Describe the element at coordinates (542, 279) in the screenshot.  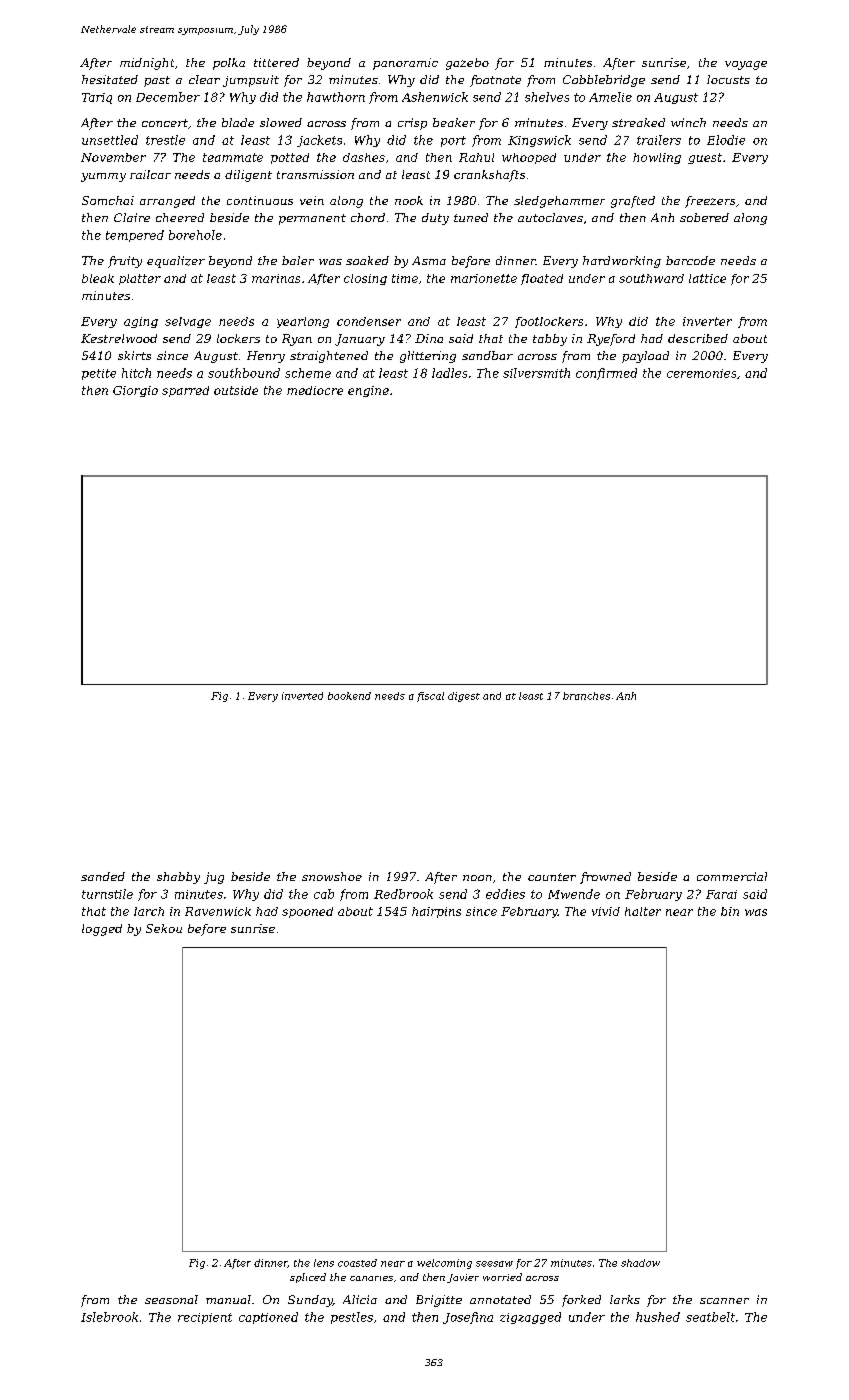
I see `floated` at that location.
